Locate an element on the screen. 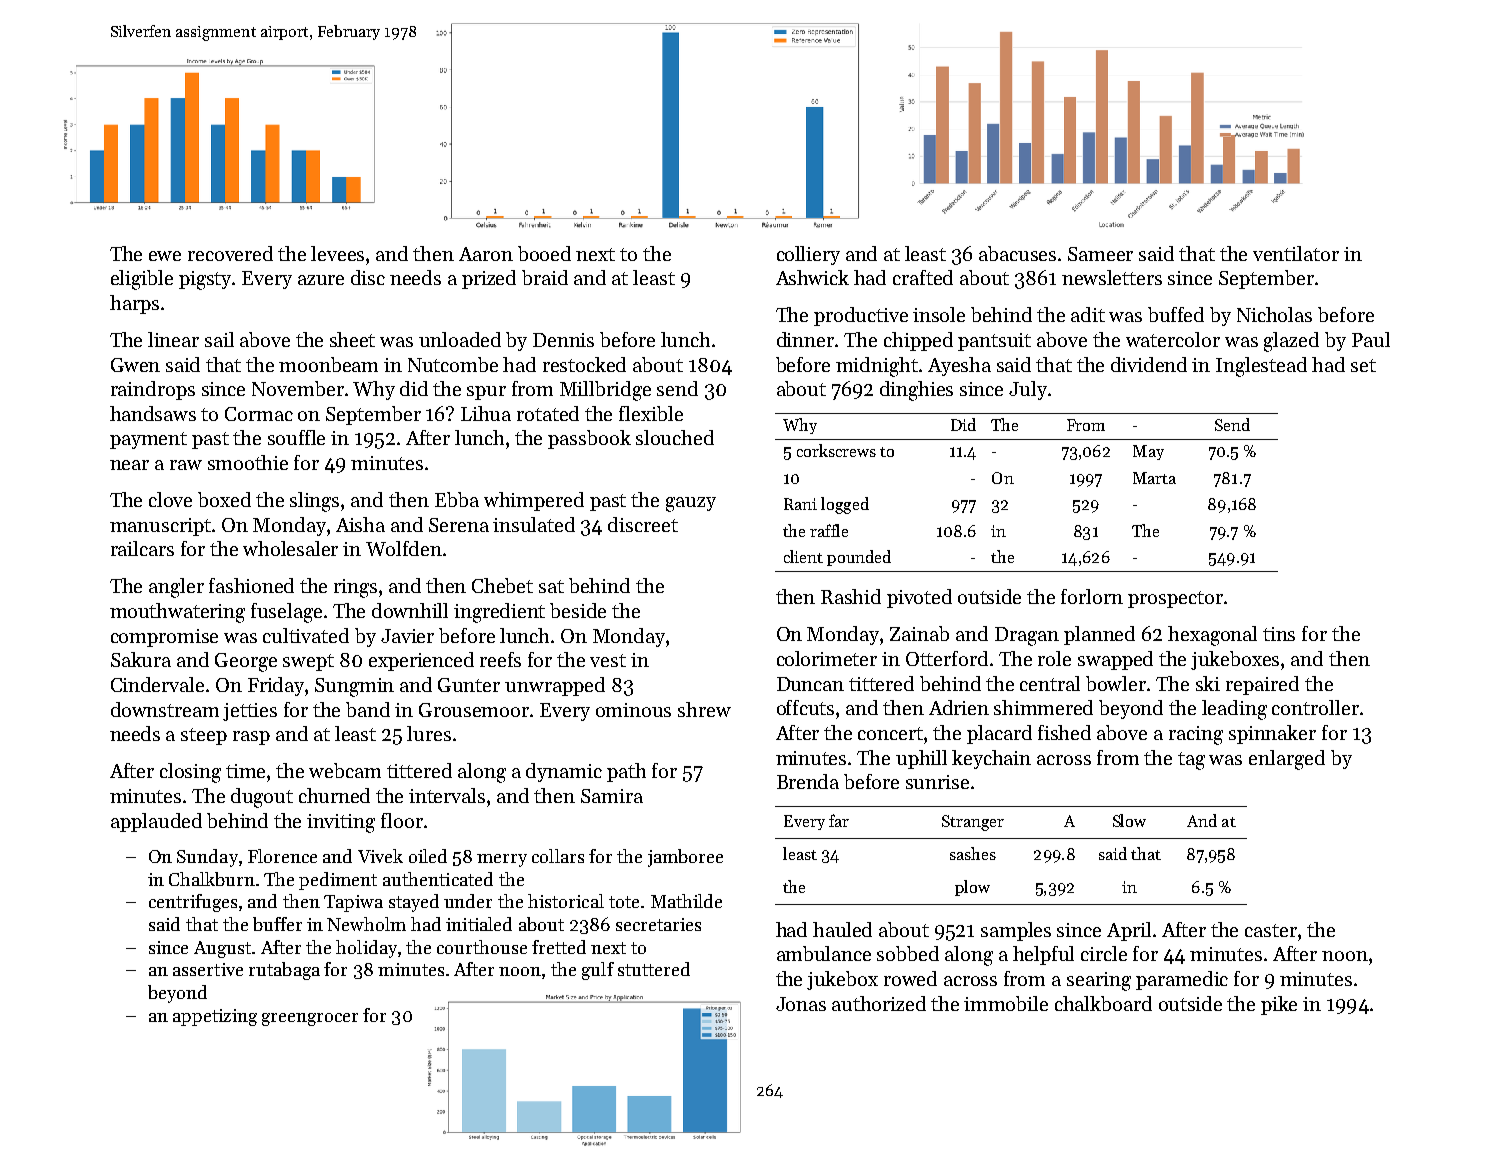 This screenshot has width=1512, height=1168. authorized is located at coordinates (879, 1003).
